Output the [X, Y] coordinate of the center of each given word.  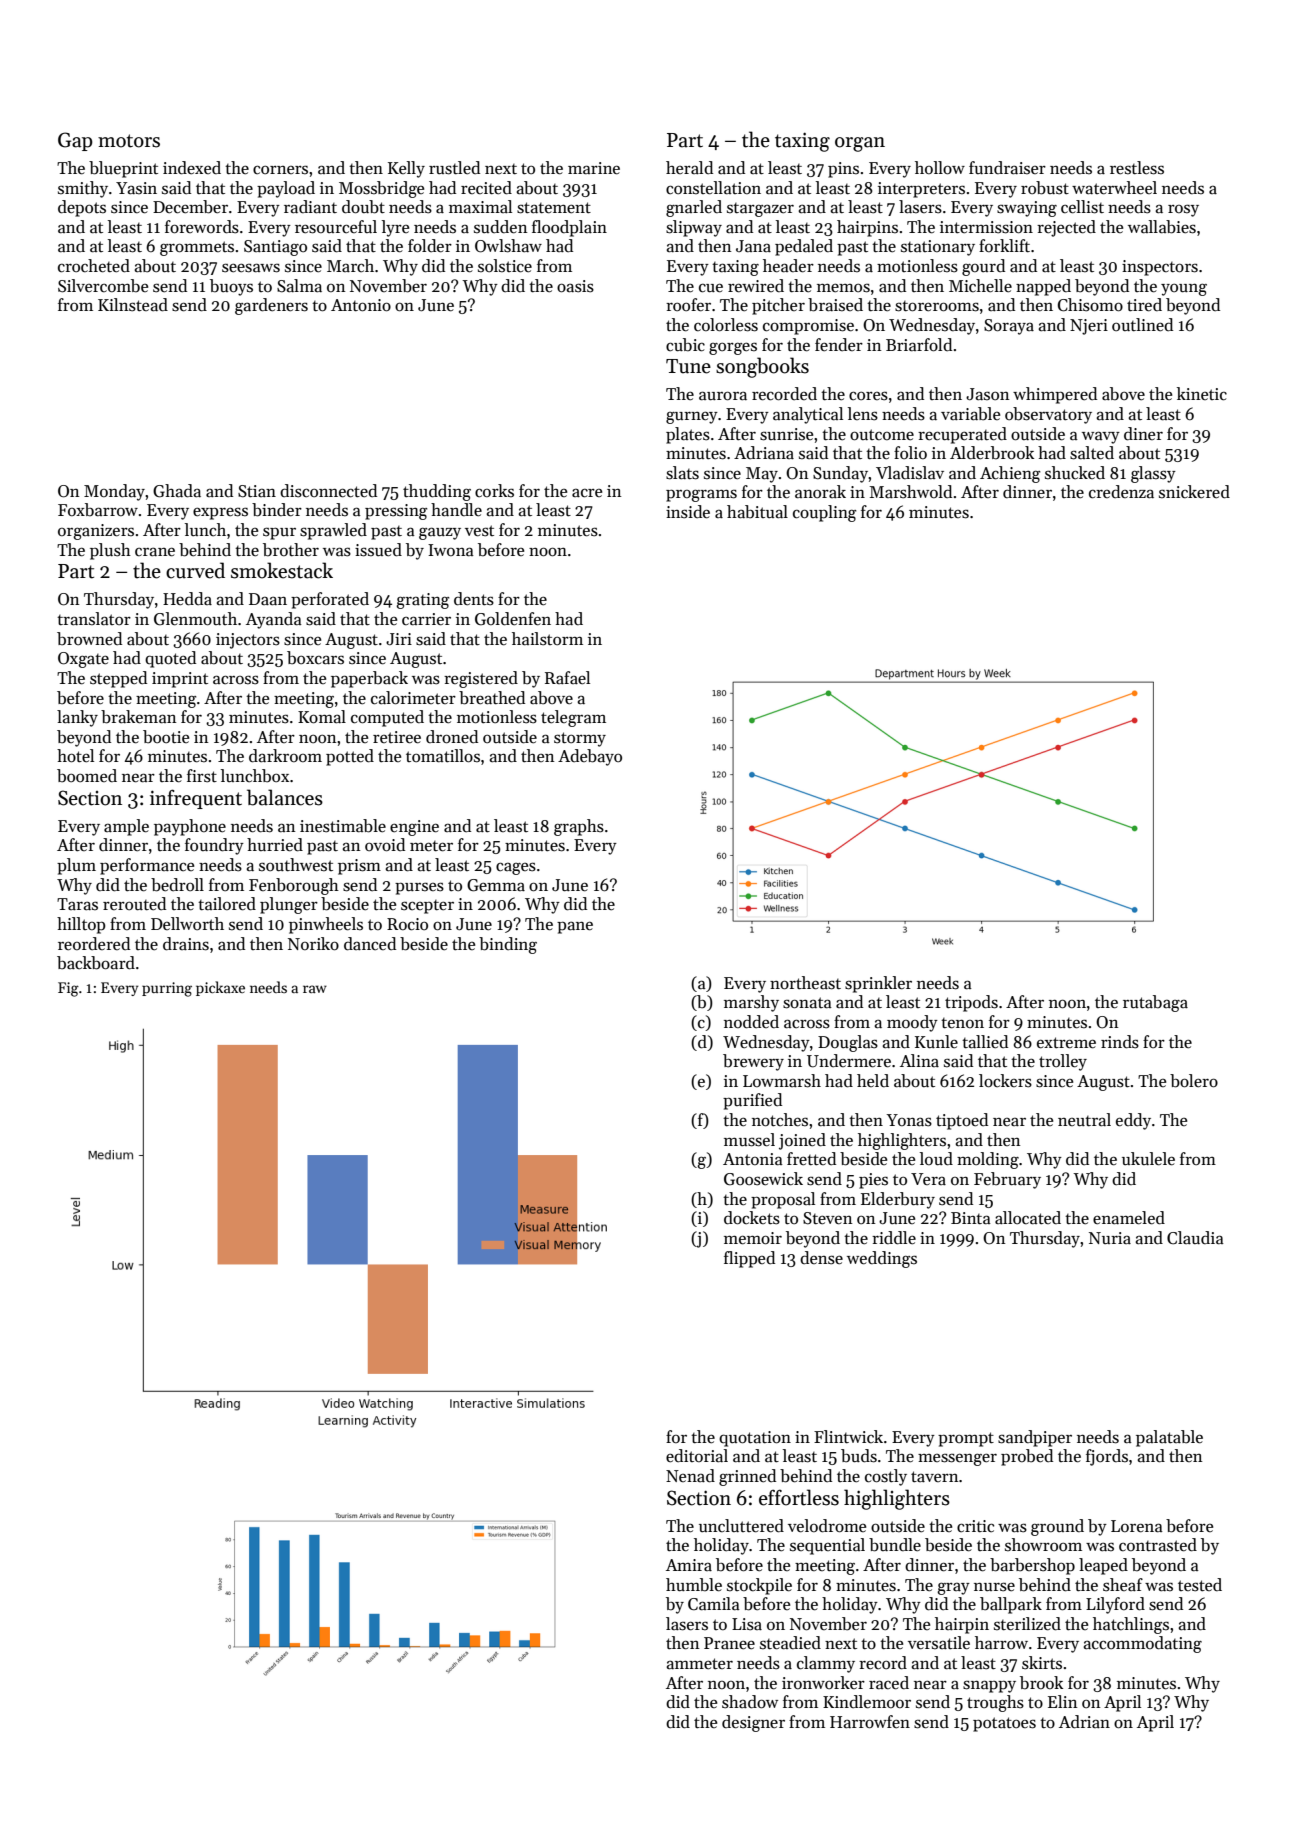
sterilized [1027, 1624]
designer [753, 1723]
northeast [805, 983]
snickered [1194, 492]
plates [688, 435]
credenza [1121, 492]
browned [89, 639]
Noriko [313, 944]
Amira [689, 1565]
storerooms [937, 306]
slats [682, 473]
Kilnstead [133, 305]
